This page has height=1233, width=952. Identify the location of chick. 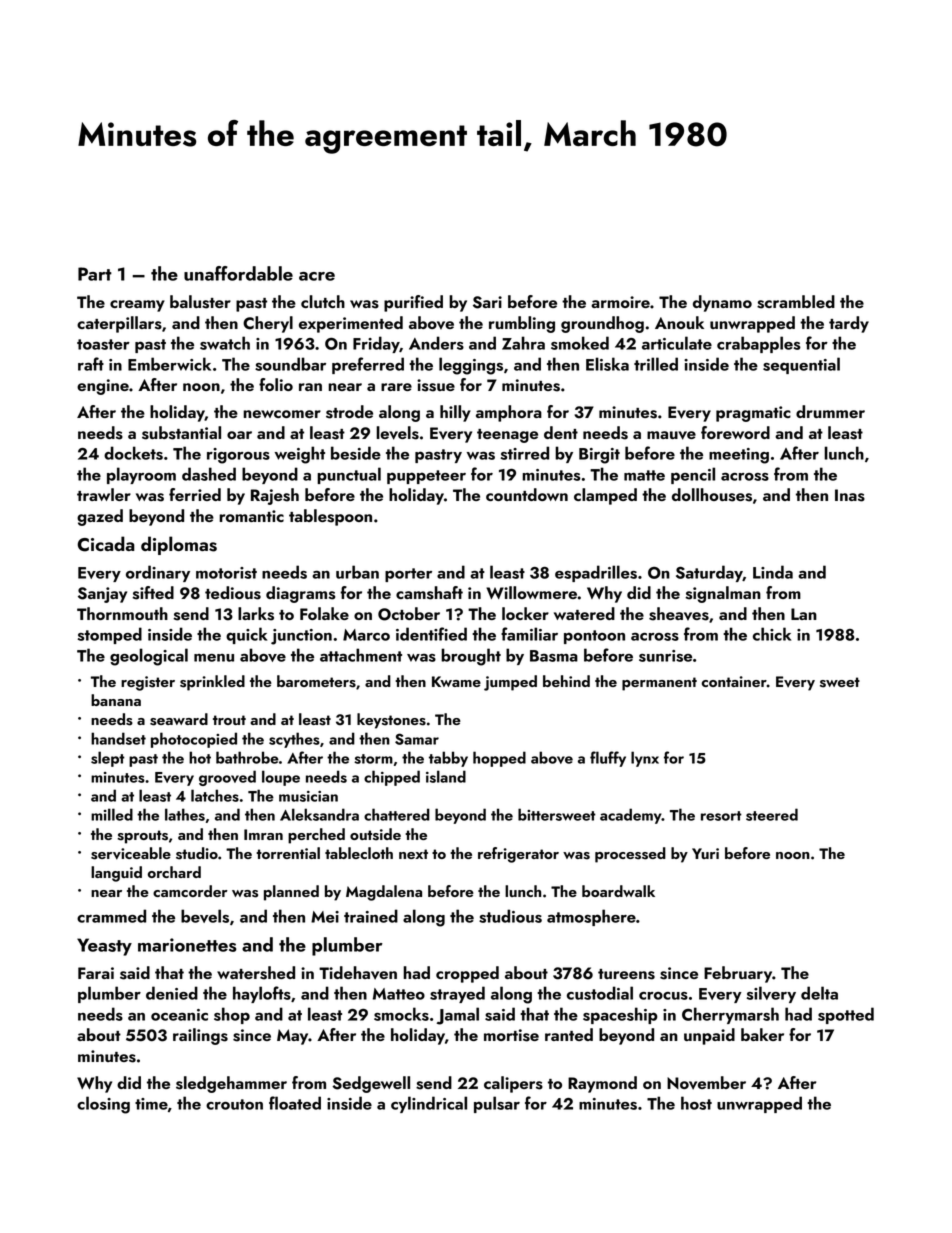
(772, 634).
